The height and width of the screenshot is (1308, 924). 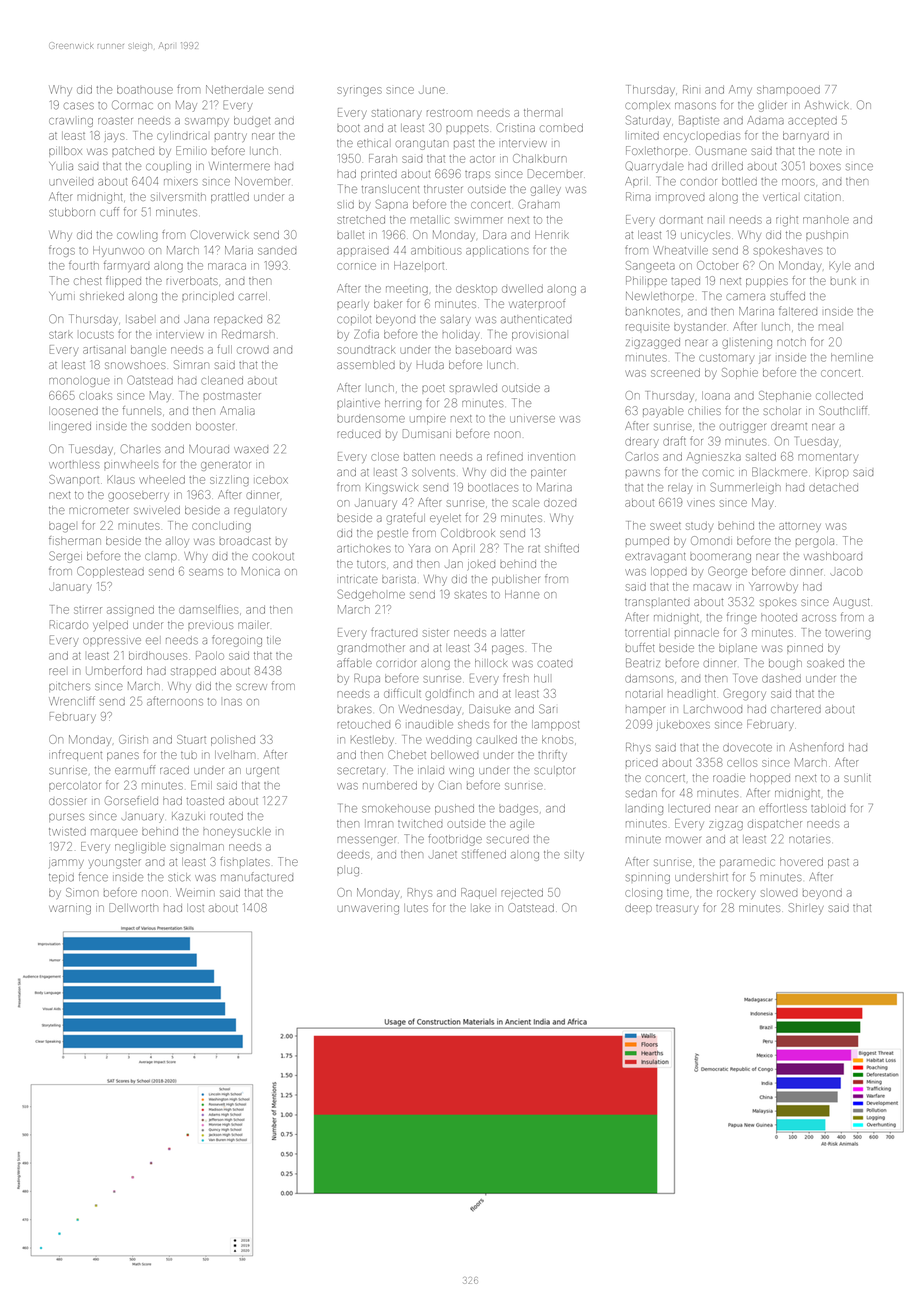 What do you see at coordinates (251, 687) in the screenshot?
I see `screw` at bounding box center [251, 687].
